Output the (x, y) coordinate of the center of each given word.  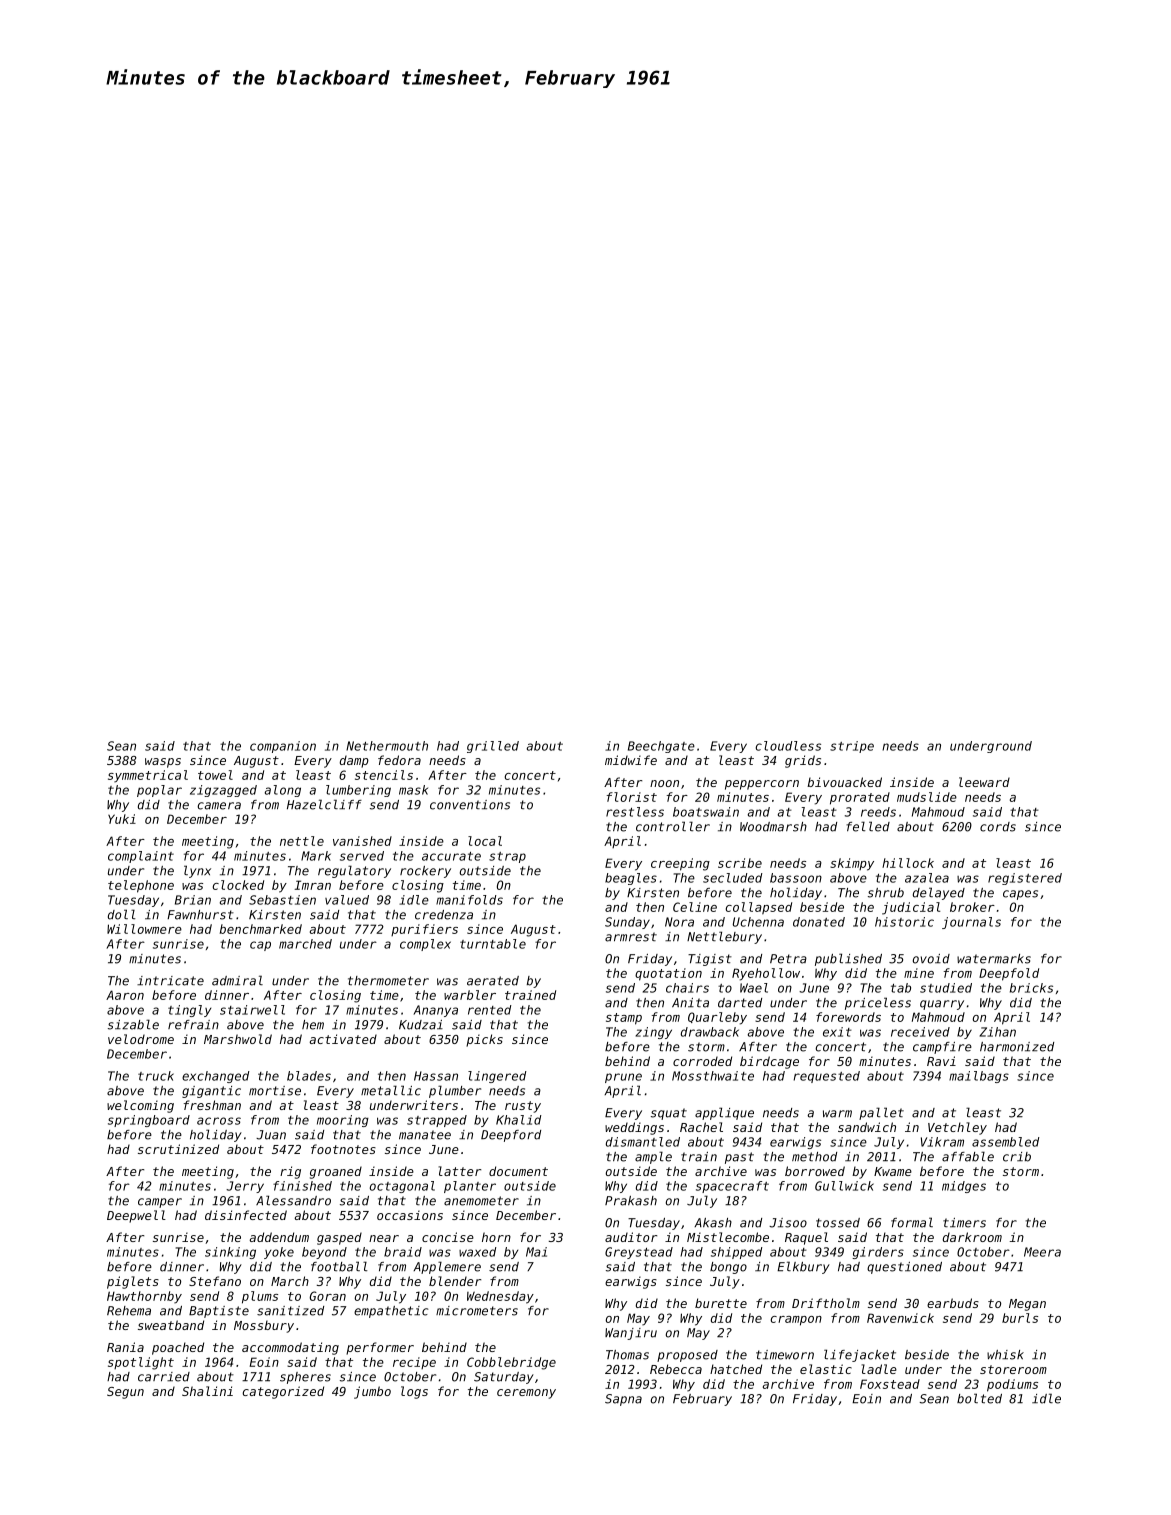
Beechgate (661, 747)
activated (343, 1039)
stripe (852, 747)
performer (380, 1348)
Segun (125, 1393)
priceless (878, 1003)
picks (484, 1040)
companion (283, 747)
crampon (796, 1321)
